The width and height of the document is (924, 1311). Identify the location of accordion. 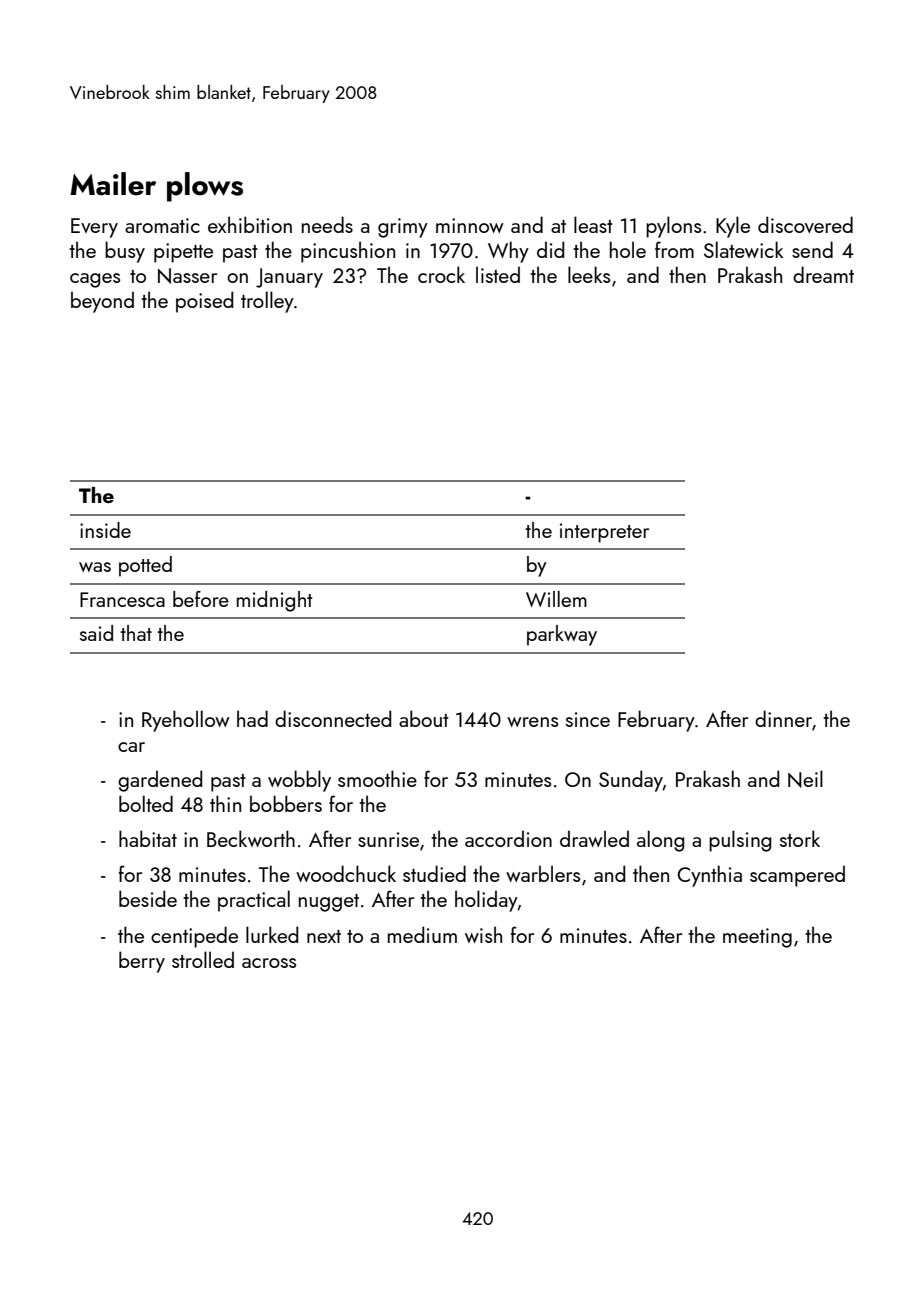
(508, 838).
